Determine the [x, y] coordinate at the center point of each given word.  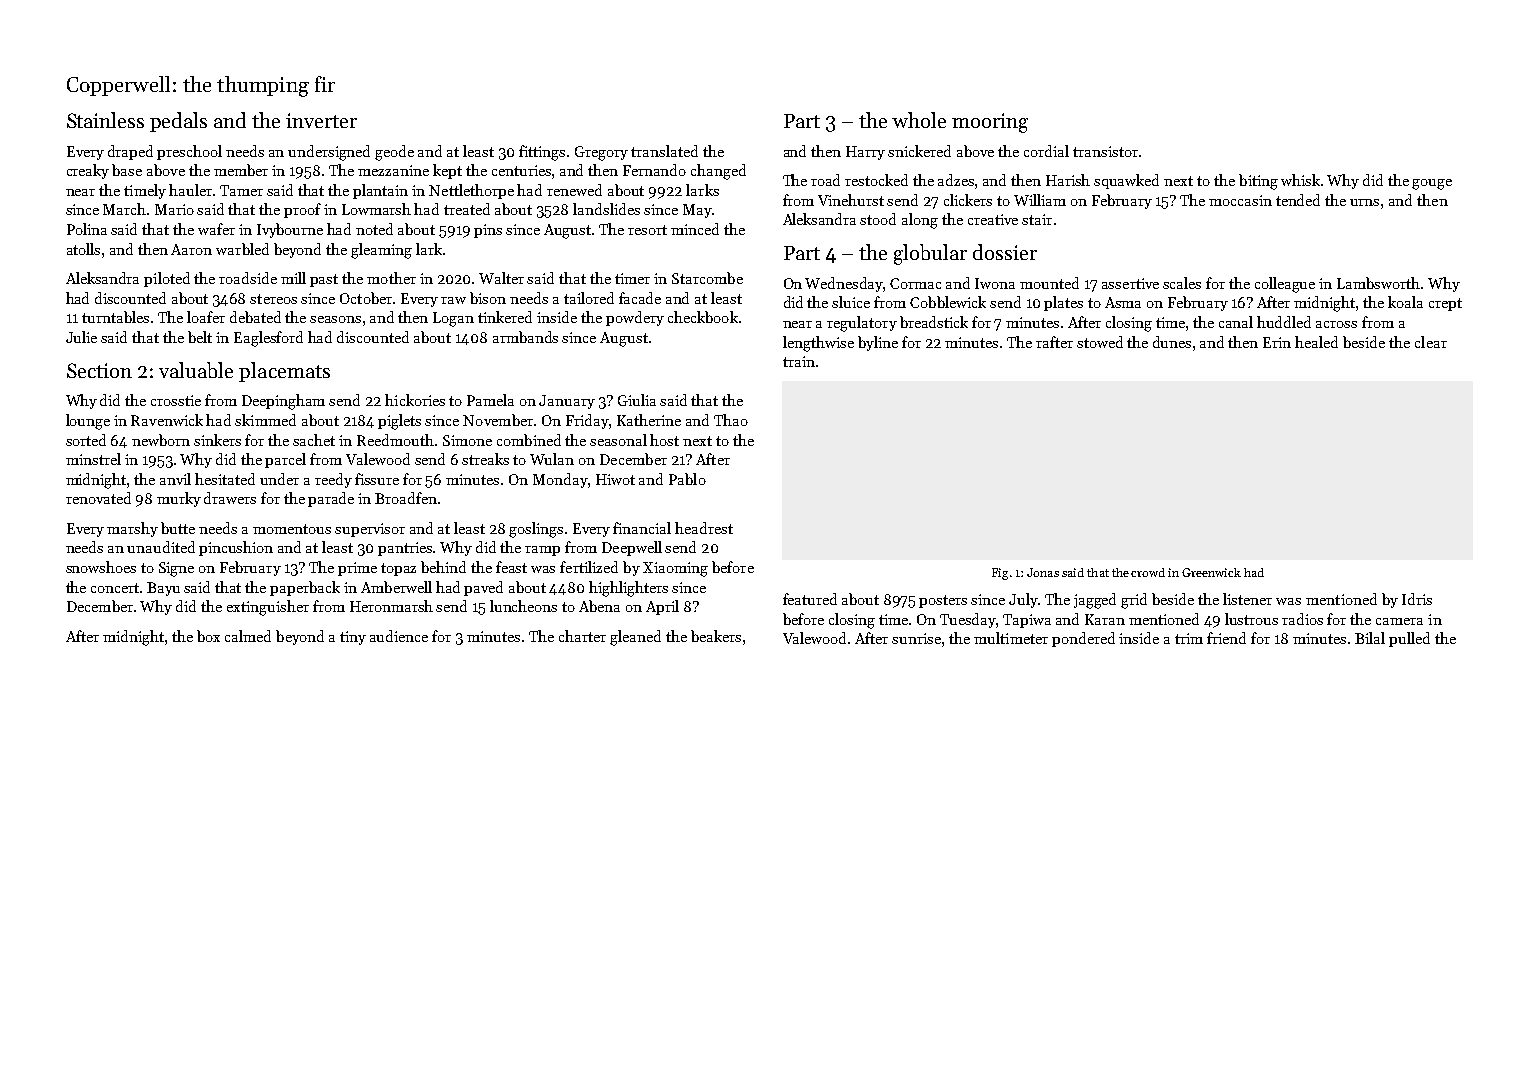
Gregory [601, 153]
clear [1431, 342]
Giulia [637, 400]
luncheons [523, 606]
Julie [81, 337]
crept [1445, 304]
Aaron [191, 249]
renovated [98, 498]
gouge [1432, 184]
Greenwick [1211, 572]
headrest [704, 528]
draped [130, 152]
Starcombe [707, 278]
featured [810, 599]
